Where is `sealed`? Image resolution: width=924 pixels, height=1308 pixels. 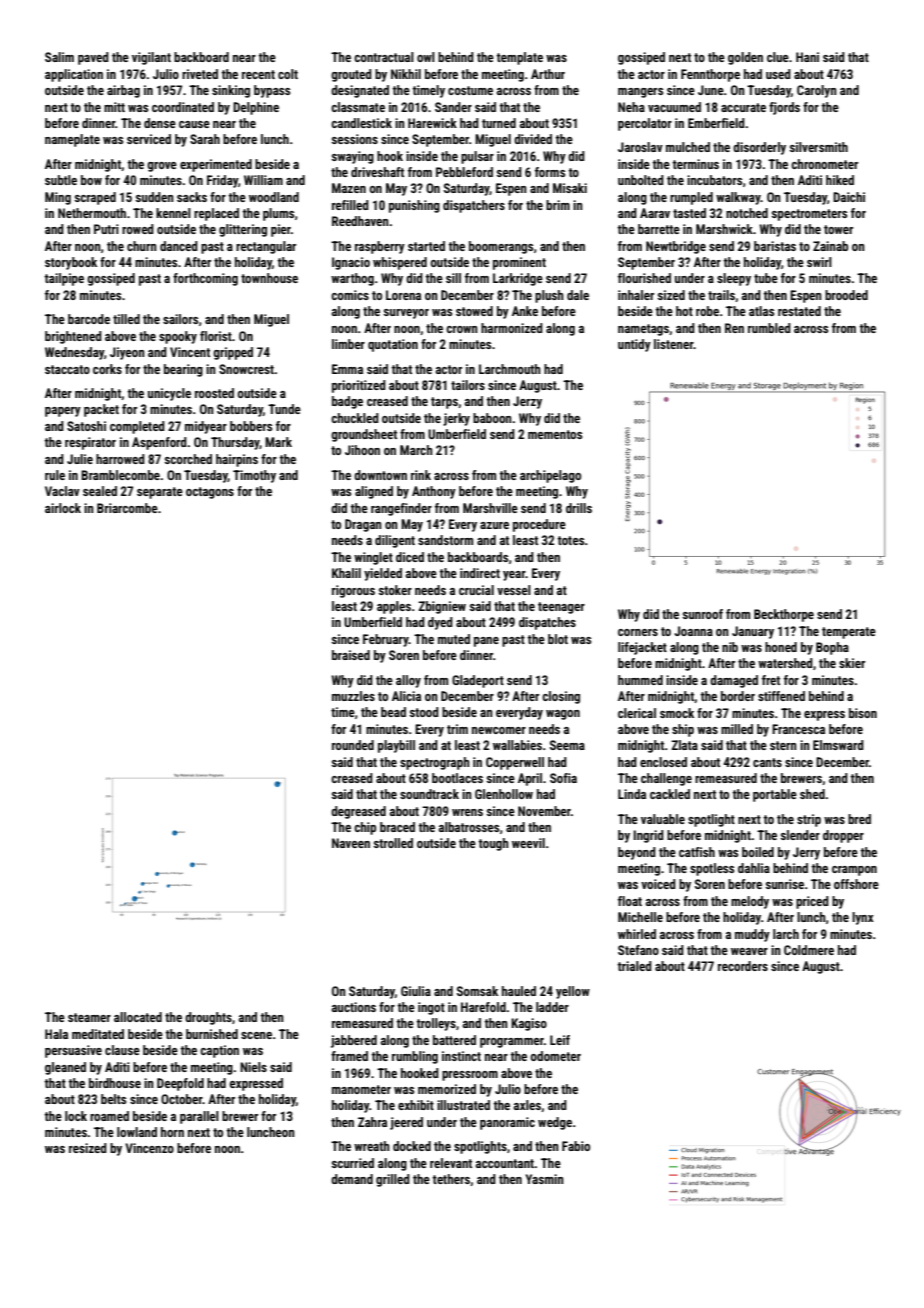
sealed is located at coordinates (100, 491).
